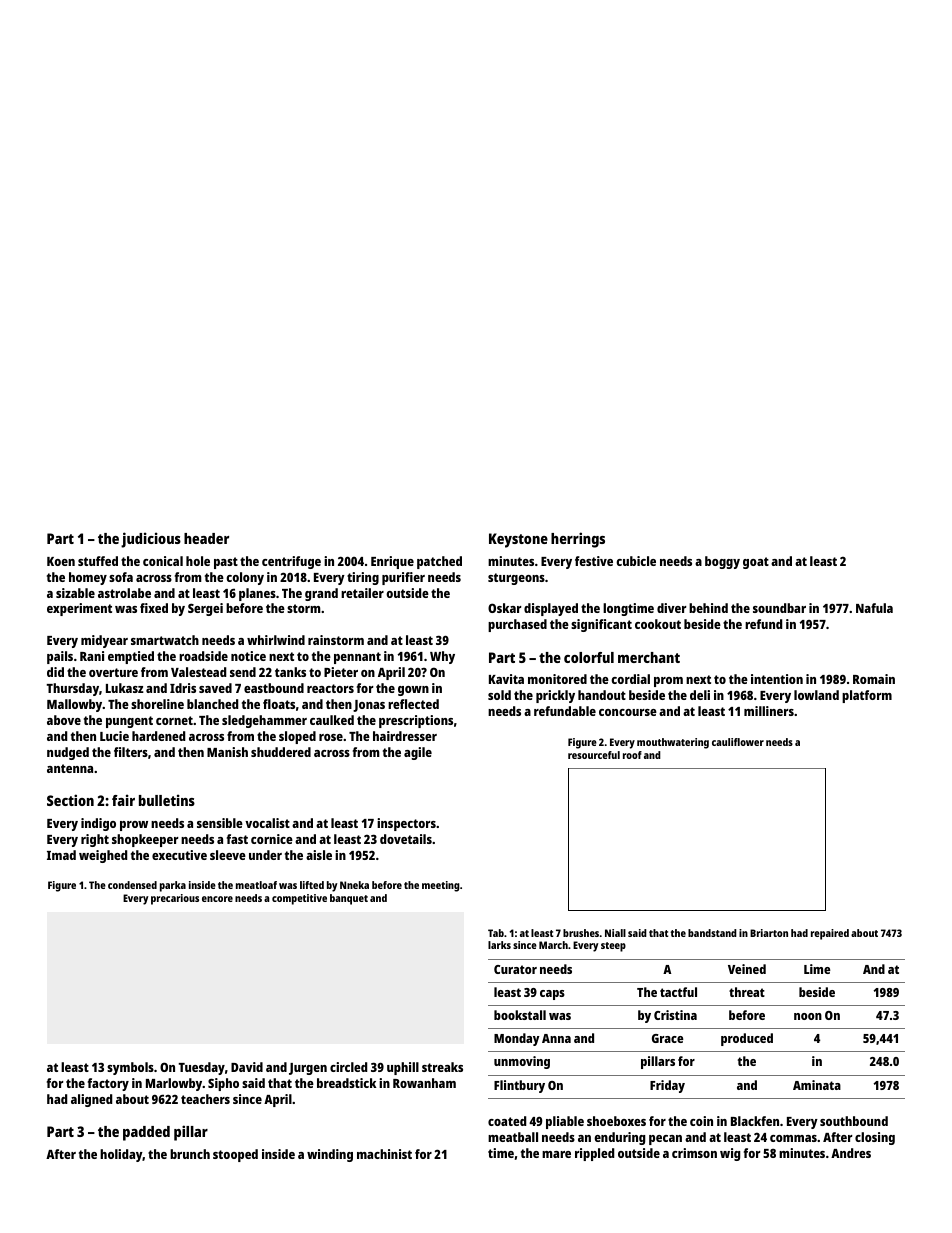  Describe the element at coordinates (235, 1155) in the document. I see `stooped` at that location.
